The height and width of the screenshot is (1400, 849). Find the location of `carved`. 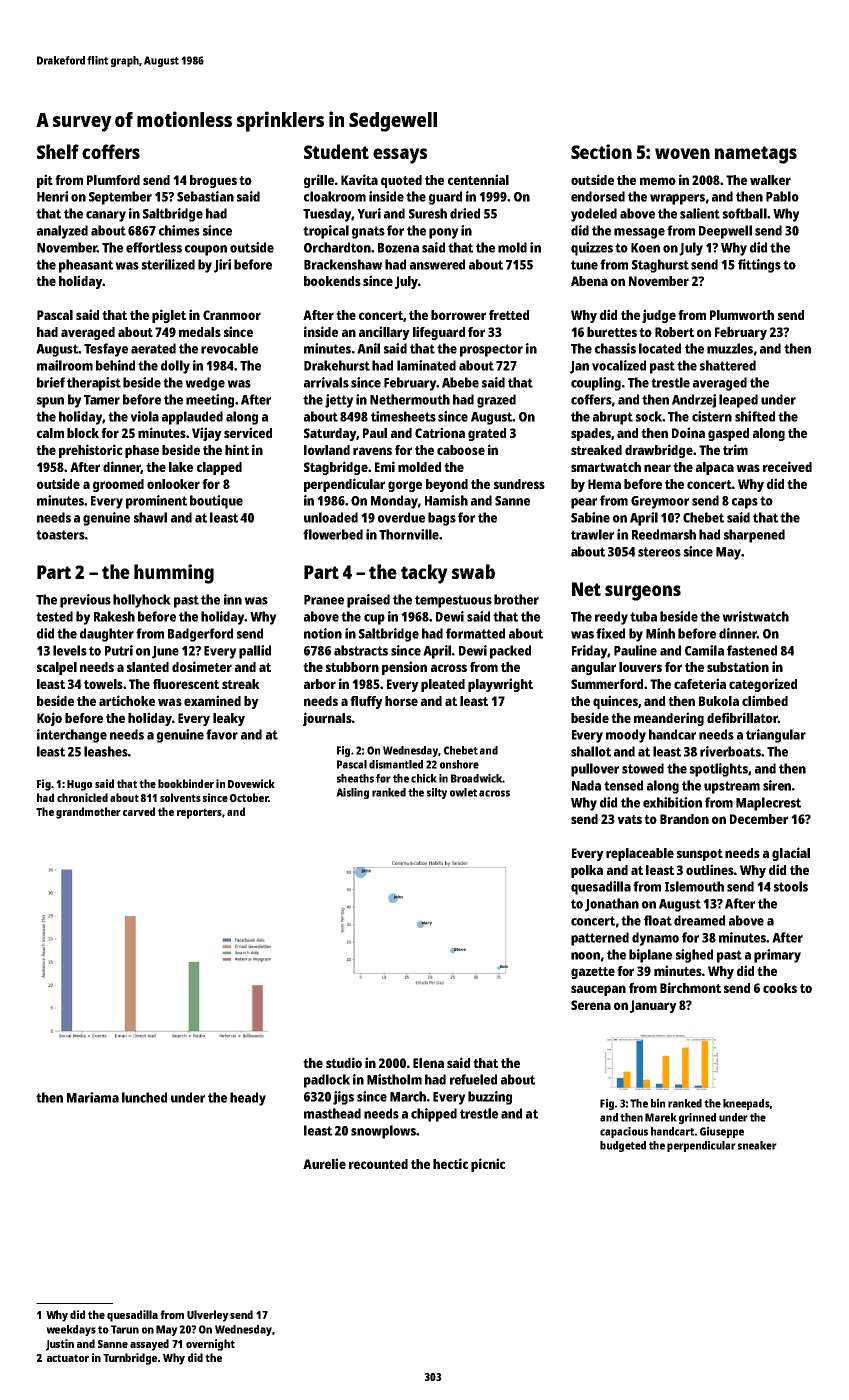

carved is located at coordinates (139, 811).
